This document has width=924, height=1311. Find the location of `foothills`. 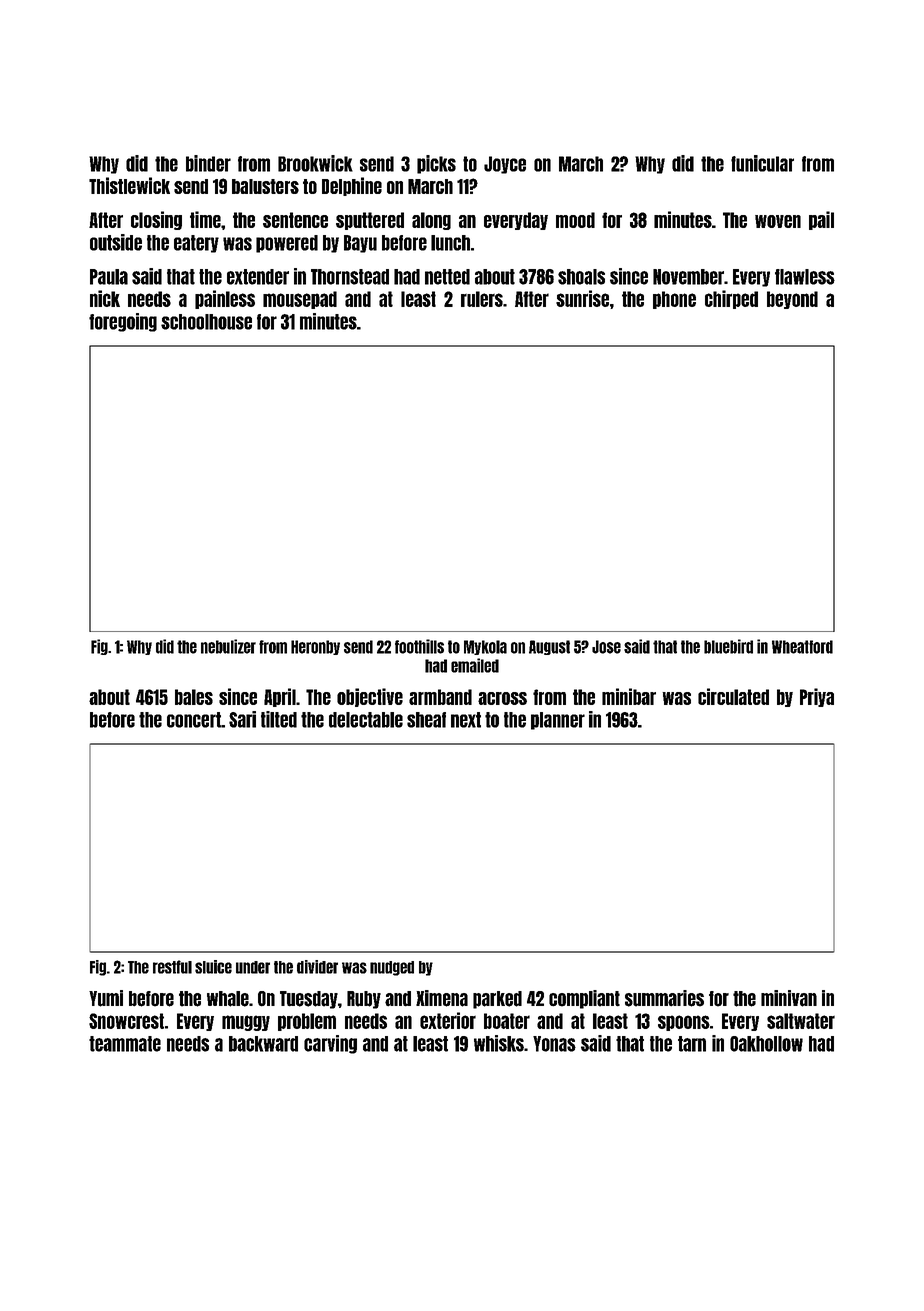

foothills is located at coordinates (419, 646).
